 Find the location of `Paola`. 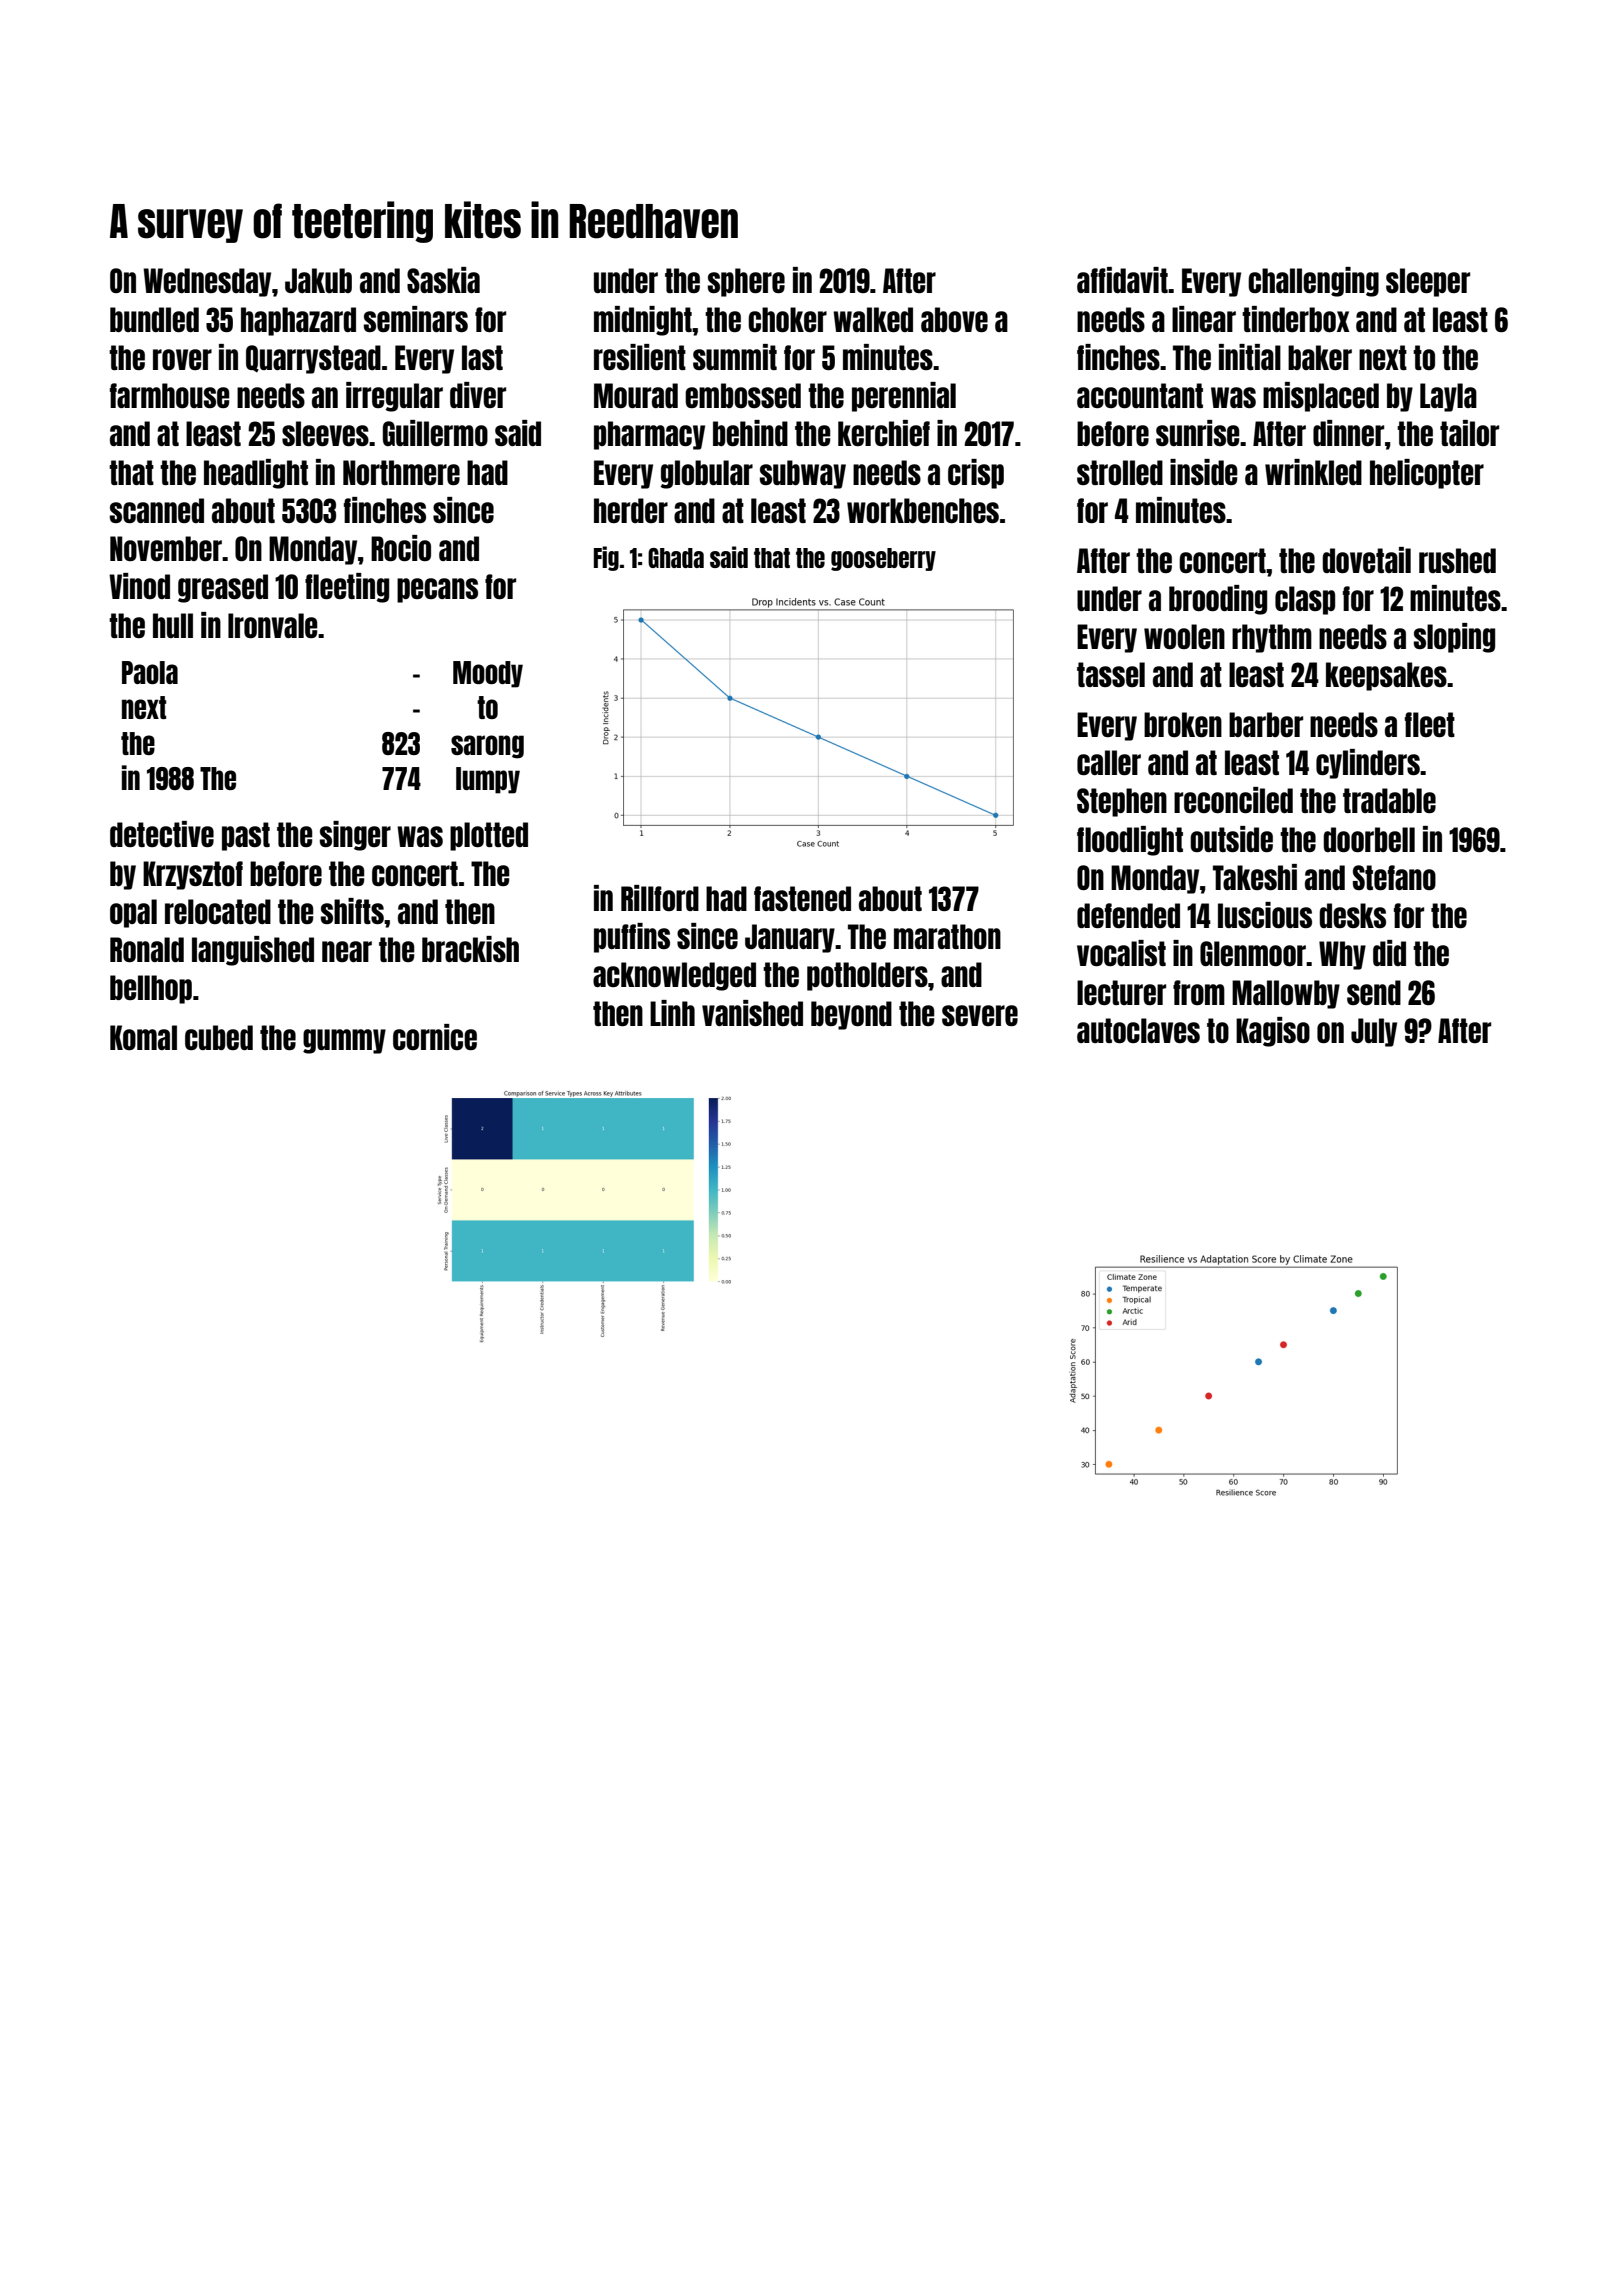

Paola is located at coordinates (150, 672).
